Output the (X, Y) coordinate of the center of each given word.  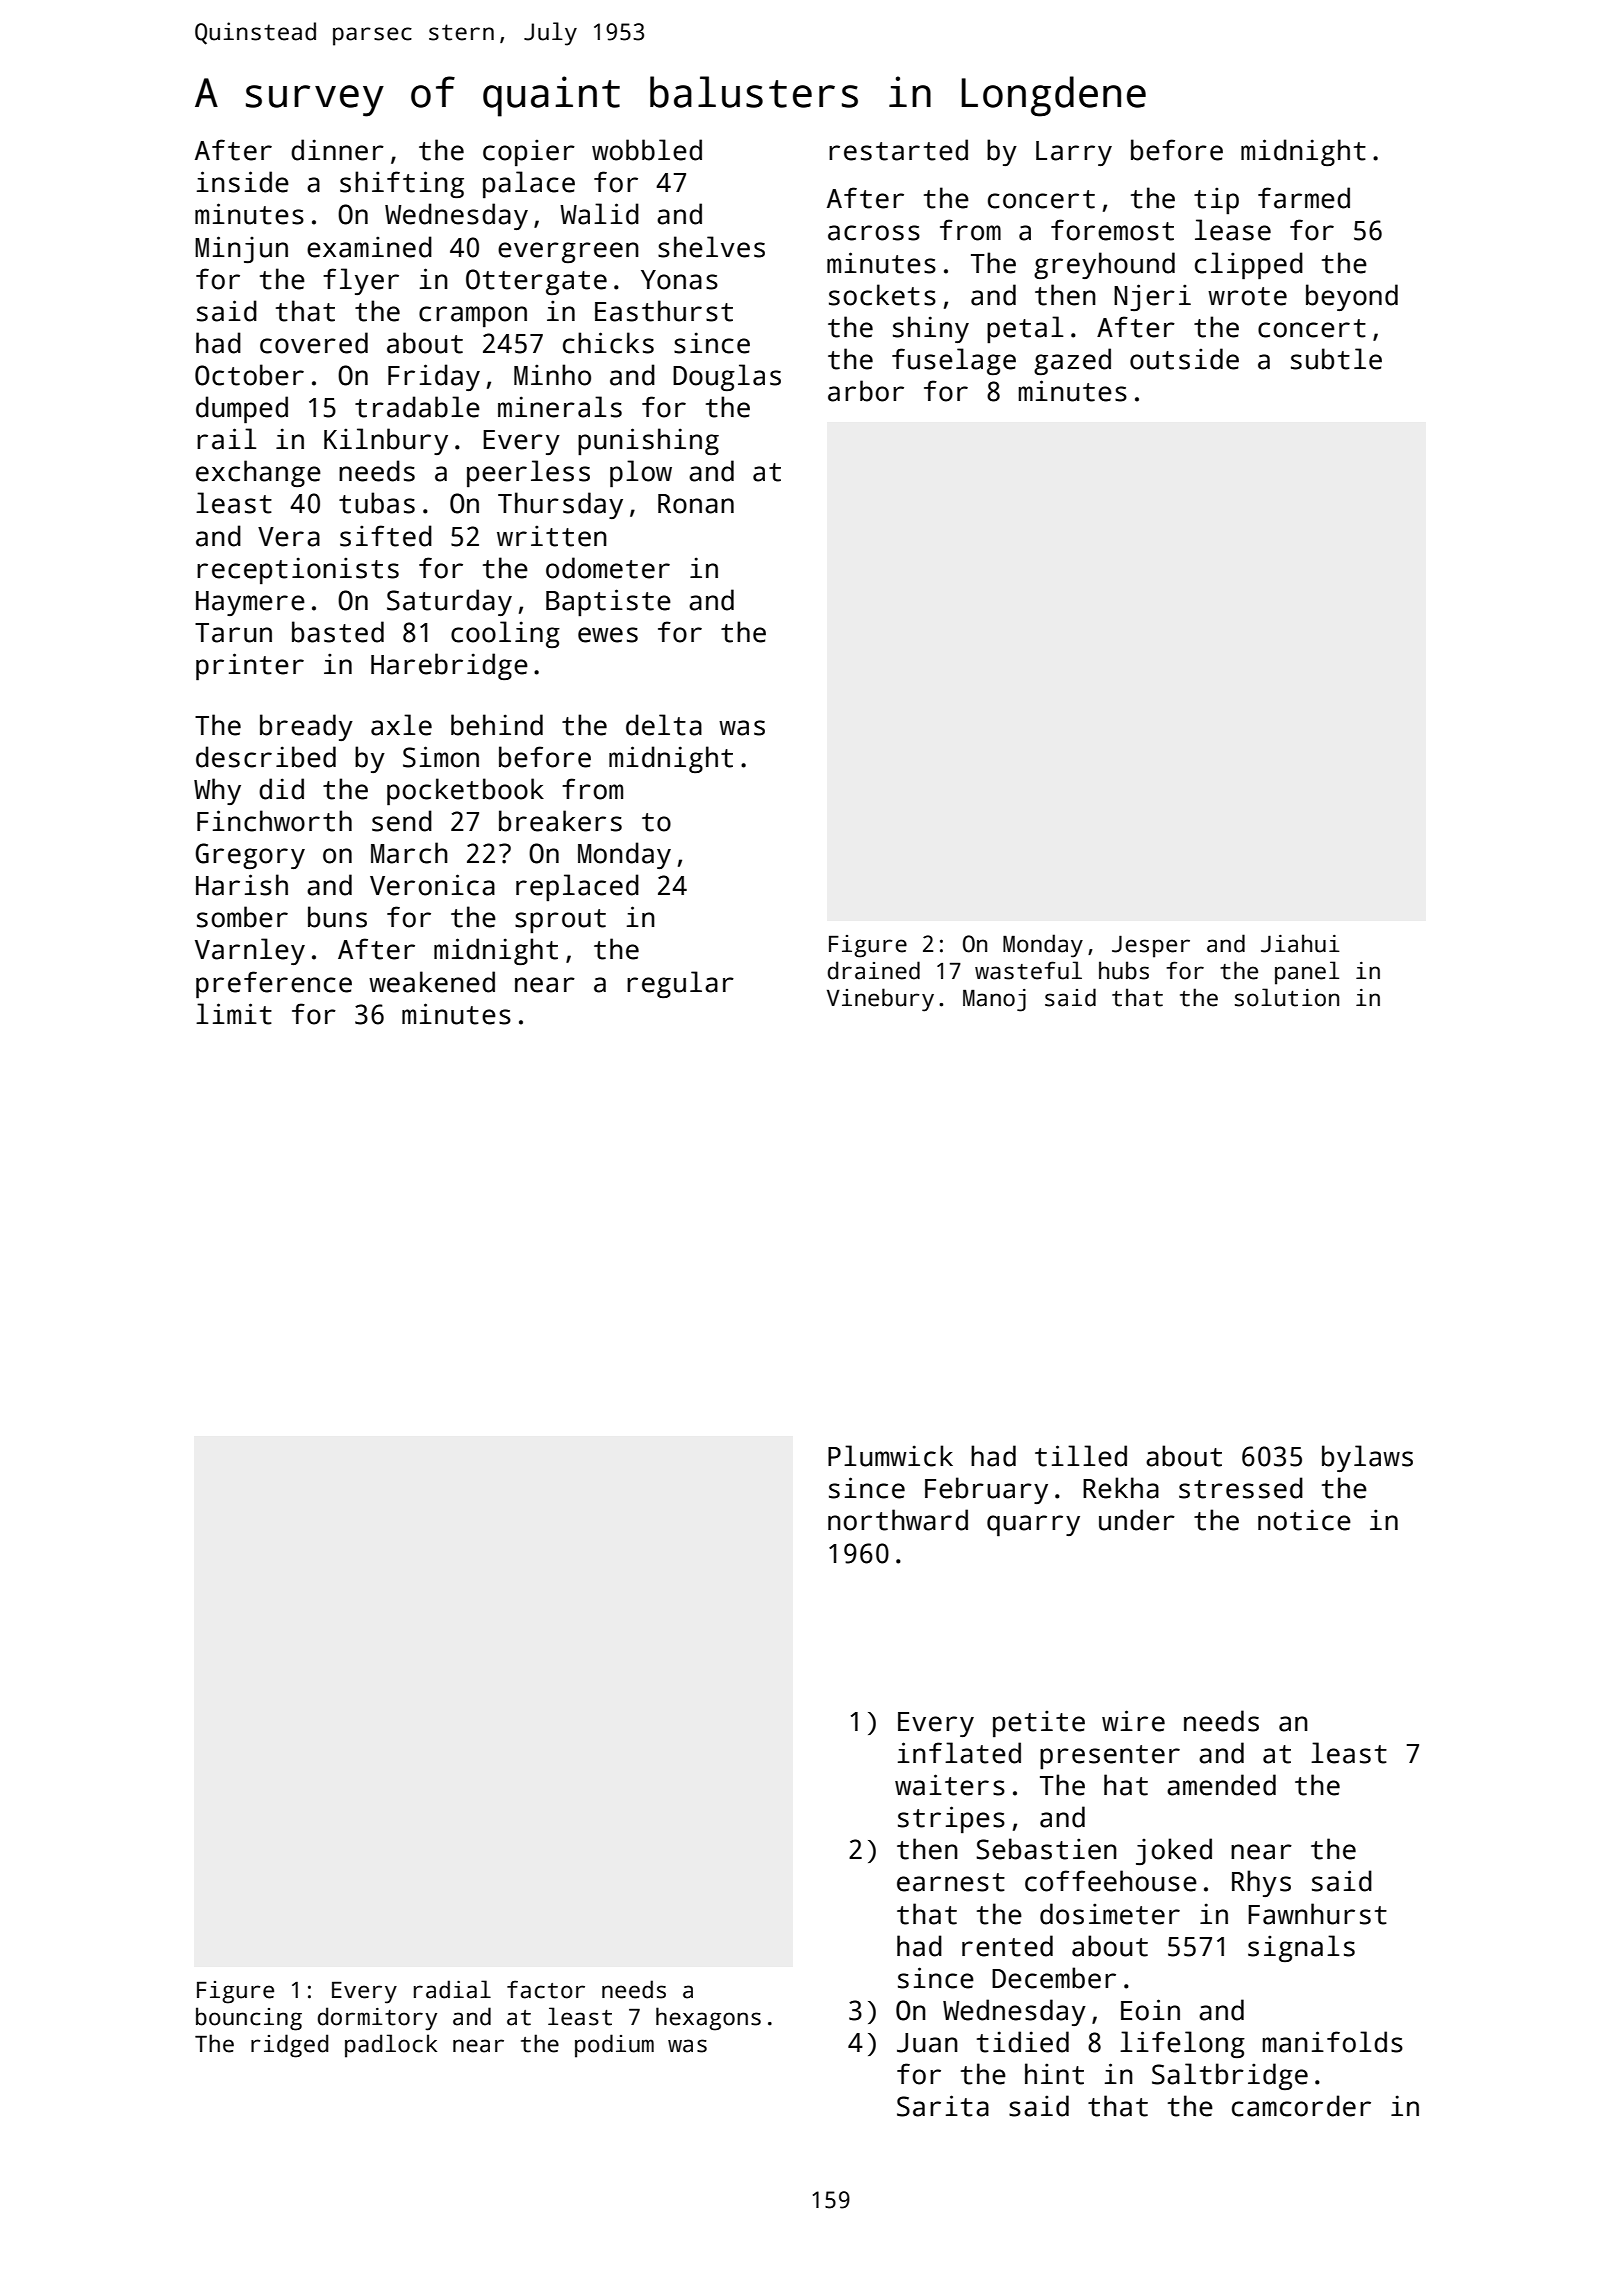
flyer (361, 281)
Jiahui (1300, 943)
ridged (289, 2046)
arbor (866, 391)
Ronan (696, 504)
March (409, 853)
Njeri (1152, 297)
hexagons (708, 2019)
